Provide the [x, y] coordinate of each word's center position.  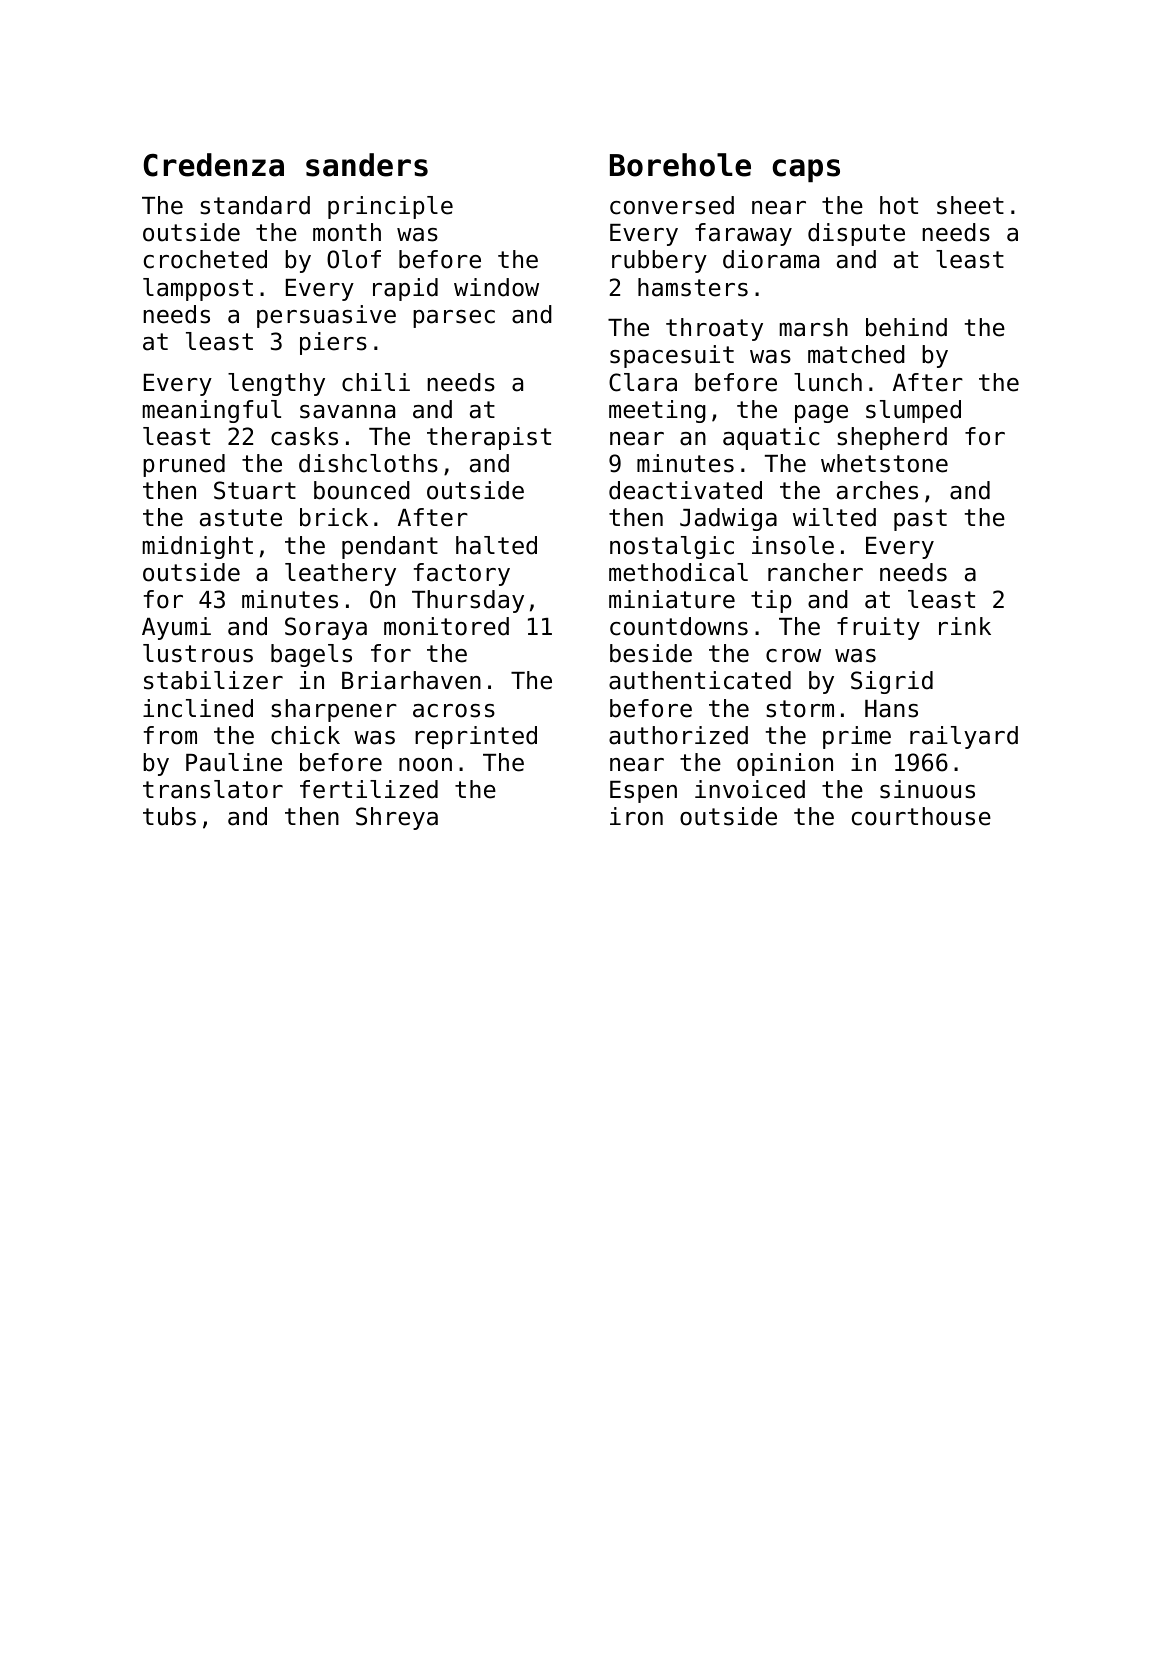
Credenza [214, 165]
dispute [856, 234]
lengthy [276, 384]
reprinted [476, 737]
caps [806, 170]
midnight [198, 547]
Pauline [234, 762]
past [920, 520]
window [496, 287]
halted [496, 545]
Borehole [680, 165]
